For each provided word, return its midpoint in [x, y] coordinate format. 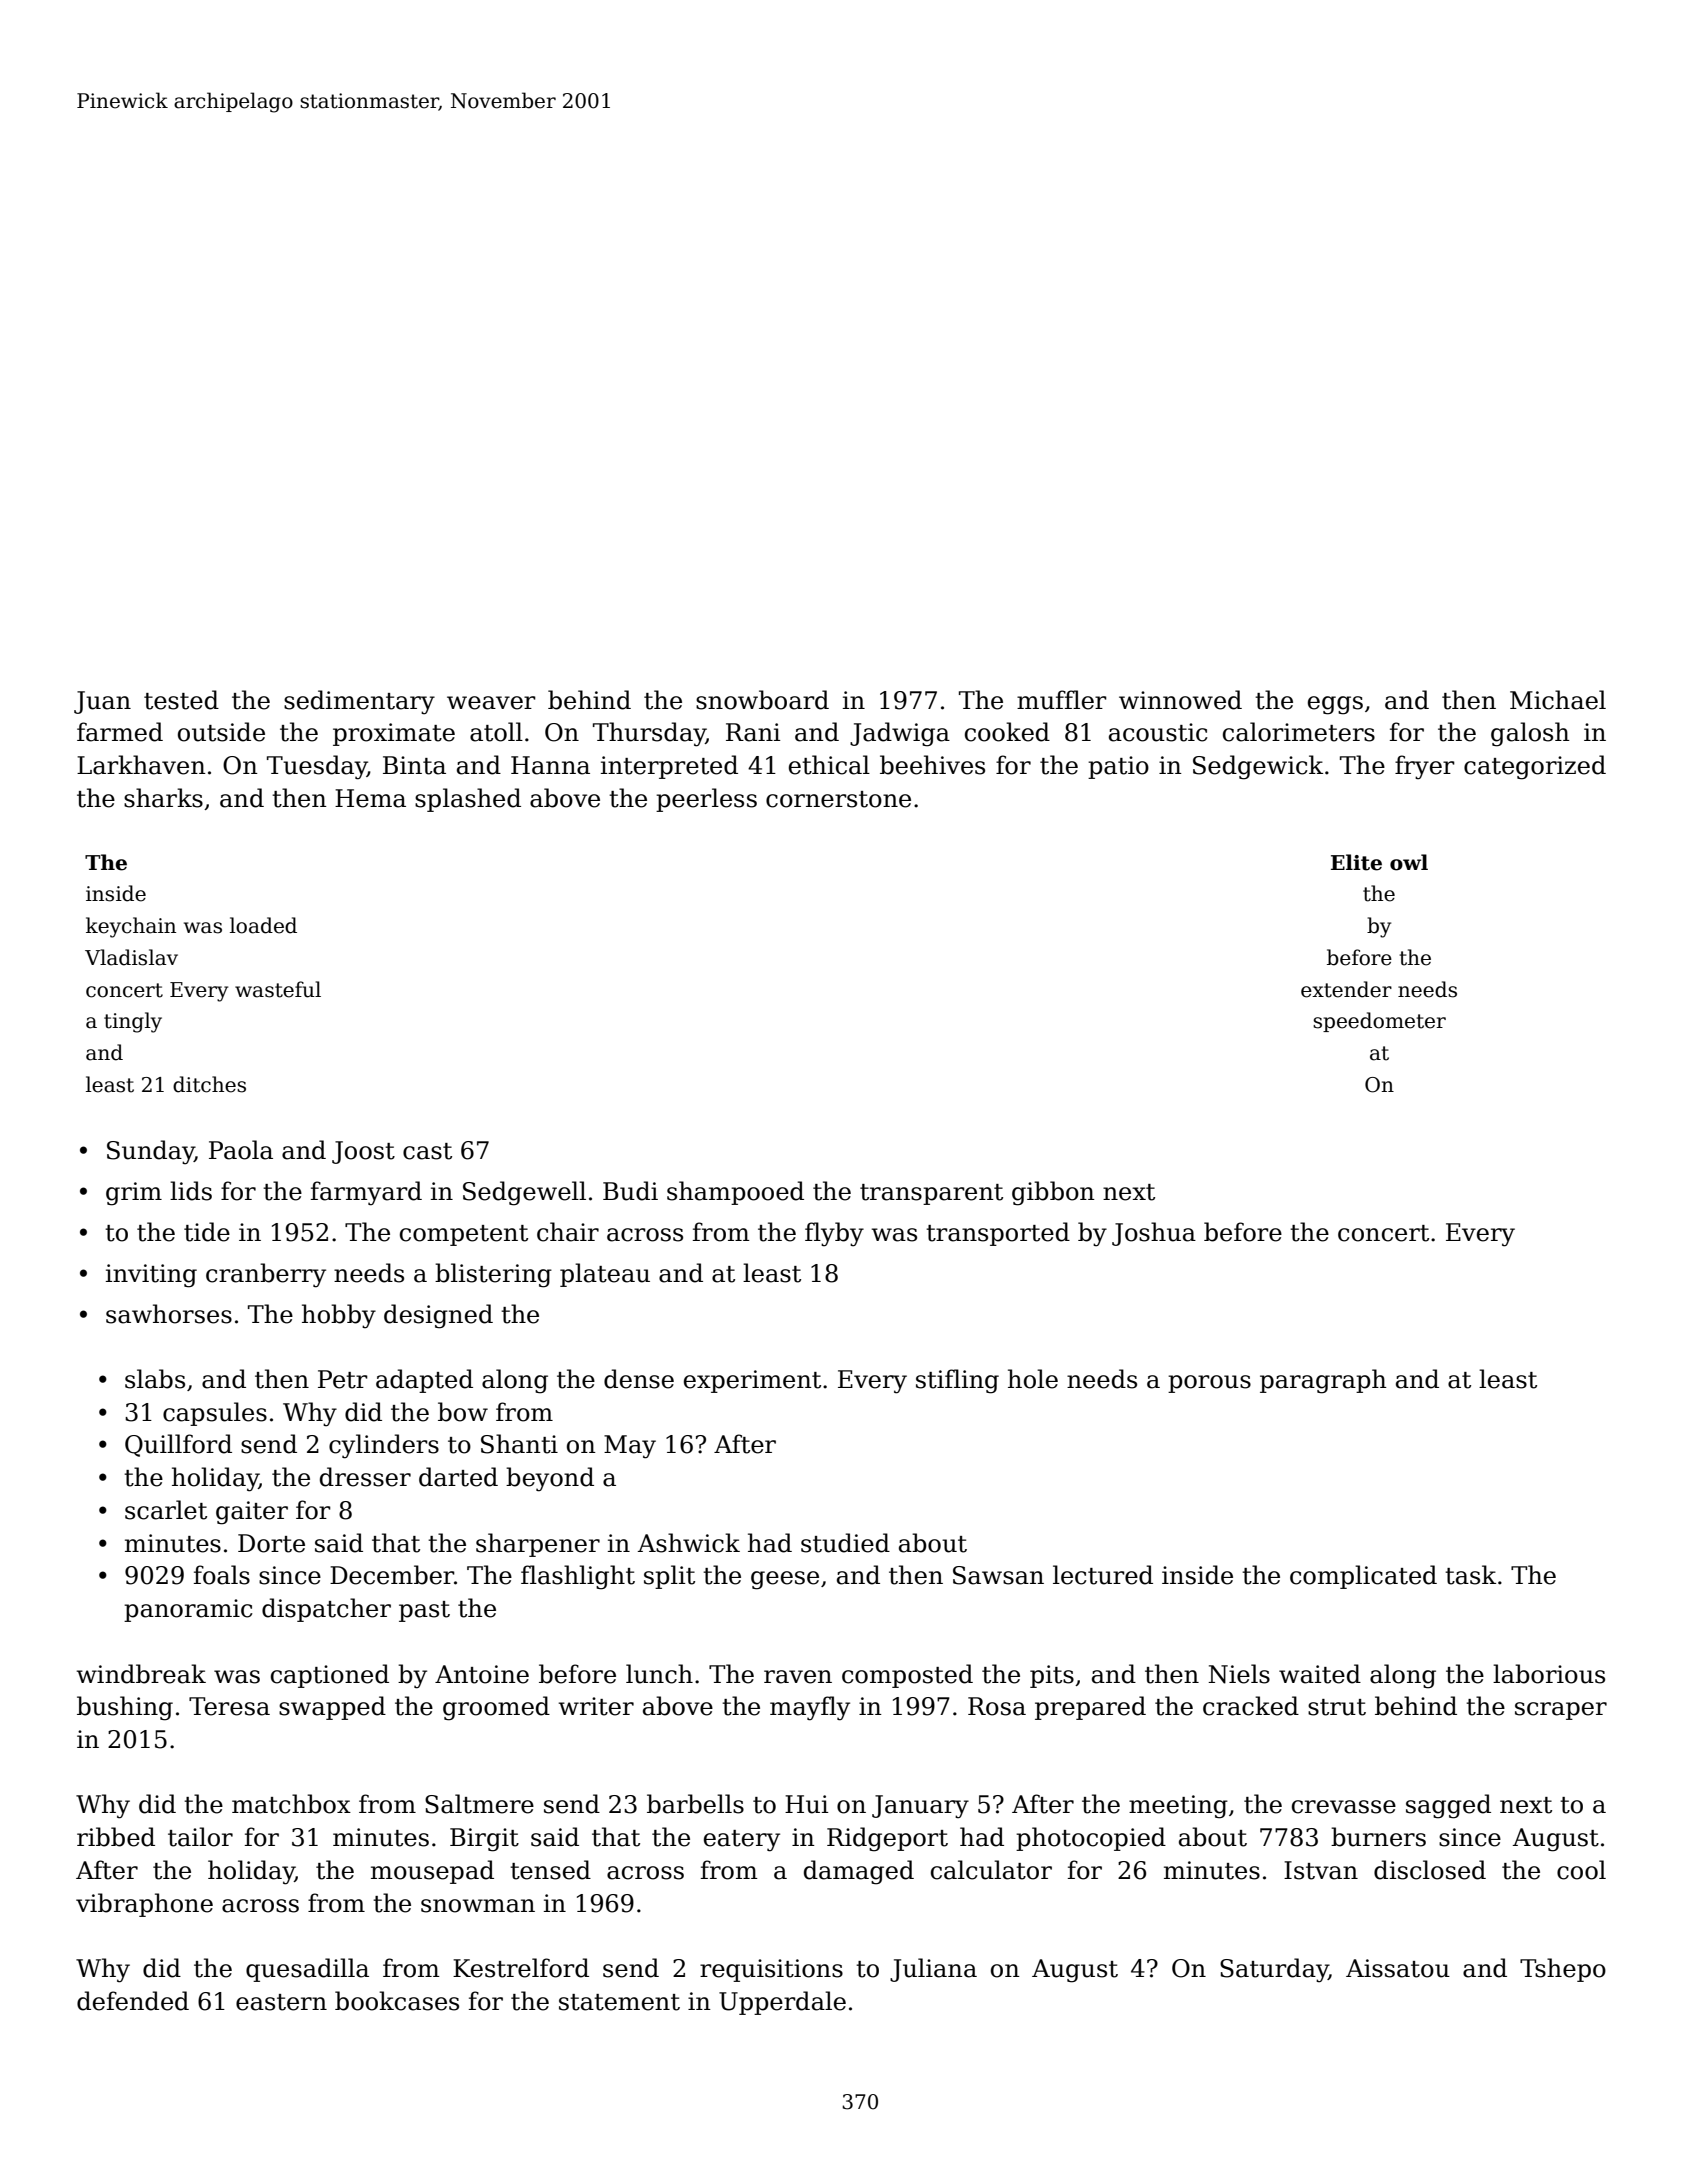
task [1470, 1575]
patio [1118, 767]
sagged [1448, 1806]
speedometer [1379, 1022]
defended [133, 2001]
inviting [151, 1276]
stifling [957, 1381]
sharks [163, 798]
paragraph [1323, 1381]
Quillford [178, 1445]
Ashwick [689, 1543]
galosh [1530, 734]
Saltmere [479, 1804]
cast [427, 1151]
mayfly [810, 1708]
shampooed [735, 1193]
